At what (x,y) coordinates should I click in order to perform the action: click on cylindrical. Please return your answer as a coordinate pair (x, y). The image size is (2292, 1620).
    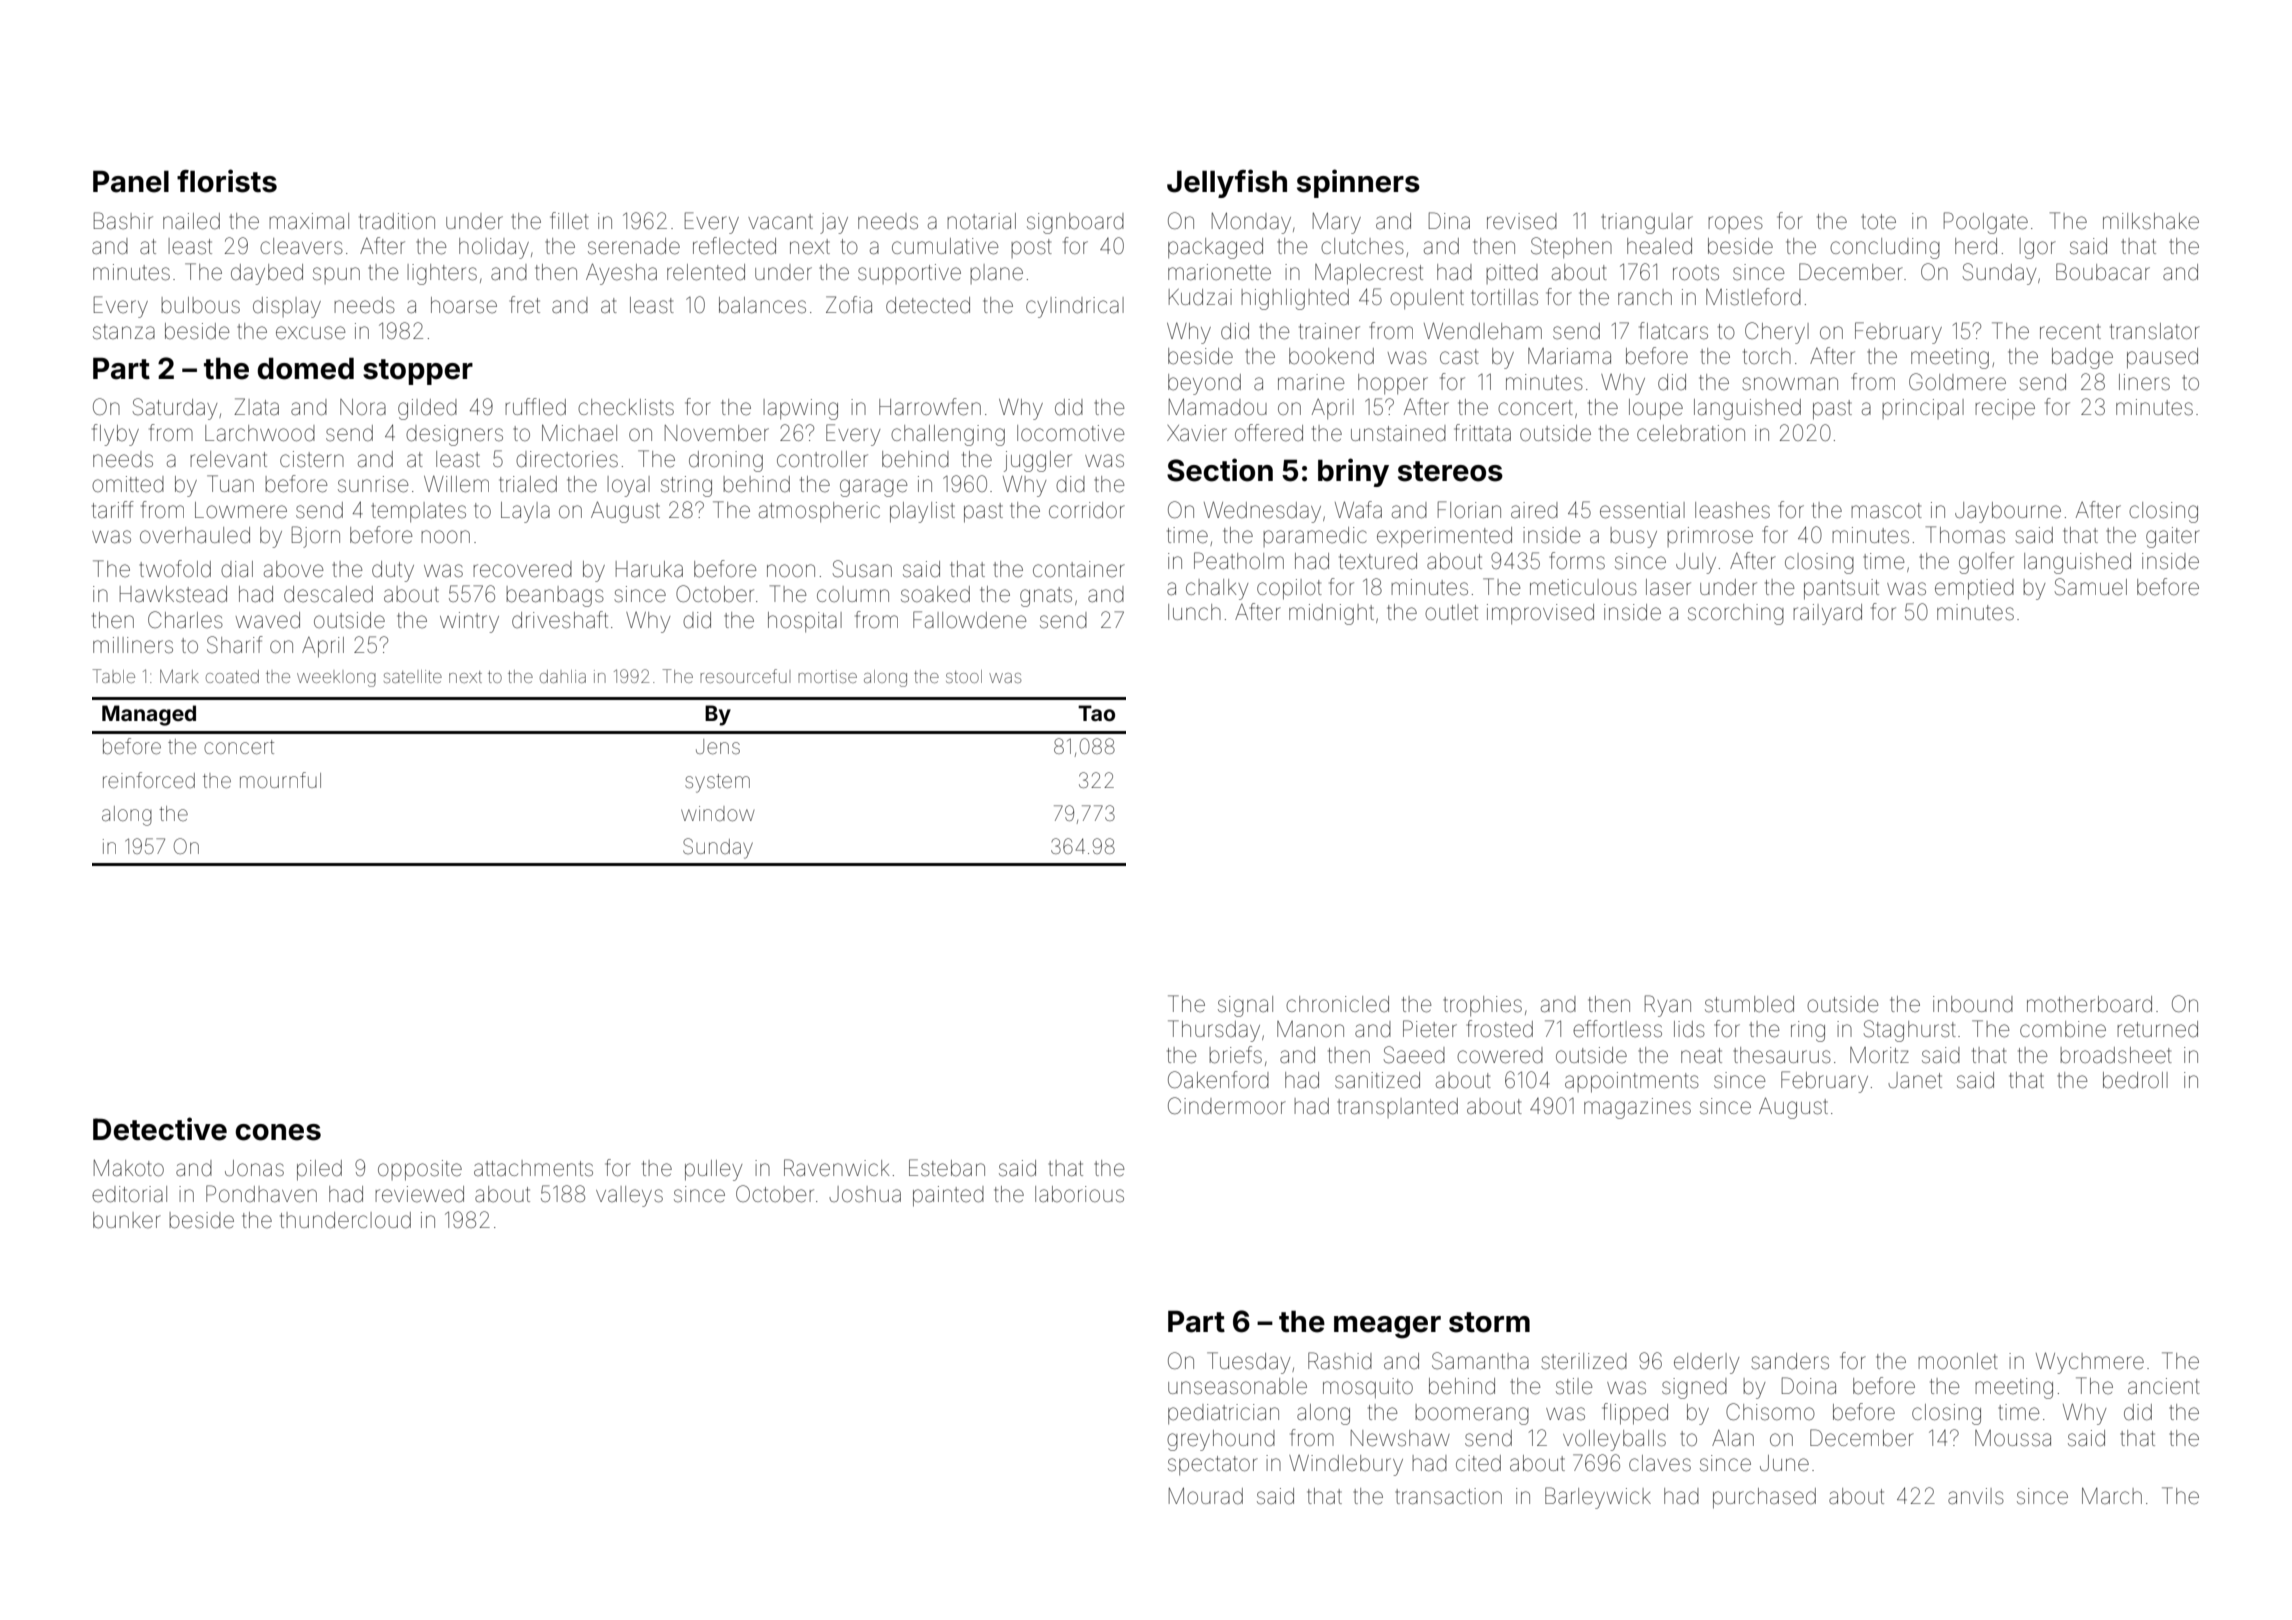
    Looking at the image, I should click on (1075, 307).
